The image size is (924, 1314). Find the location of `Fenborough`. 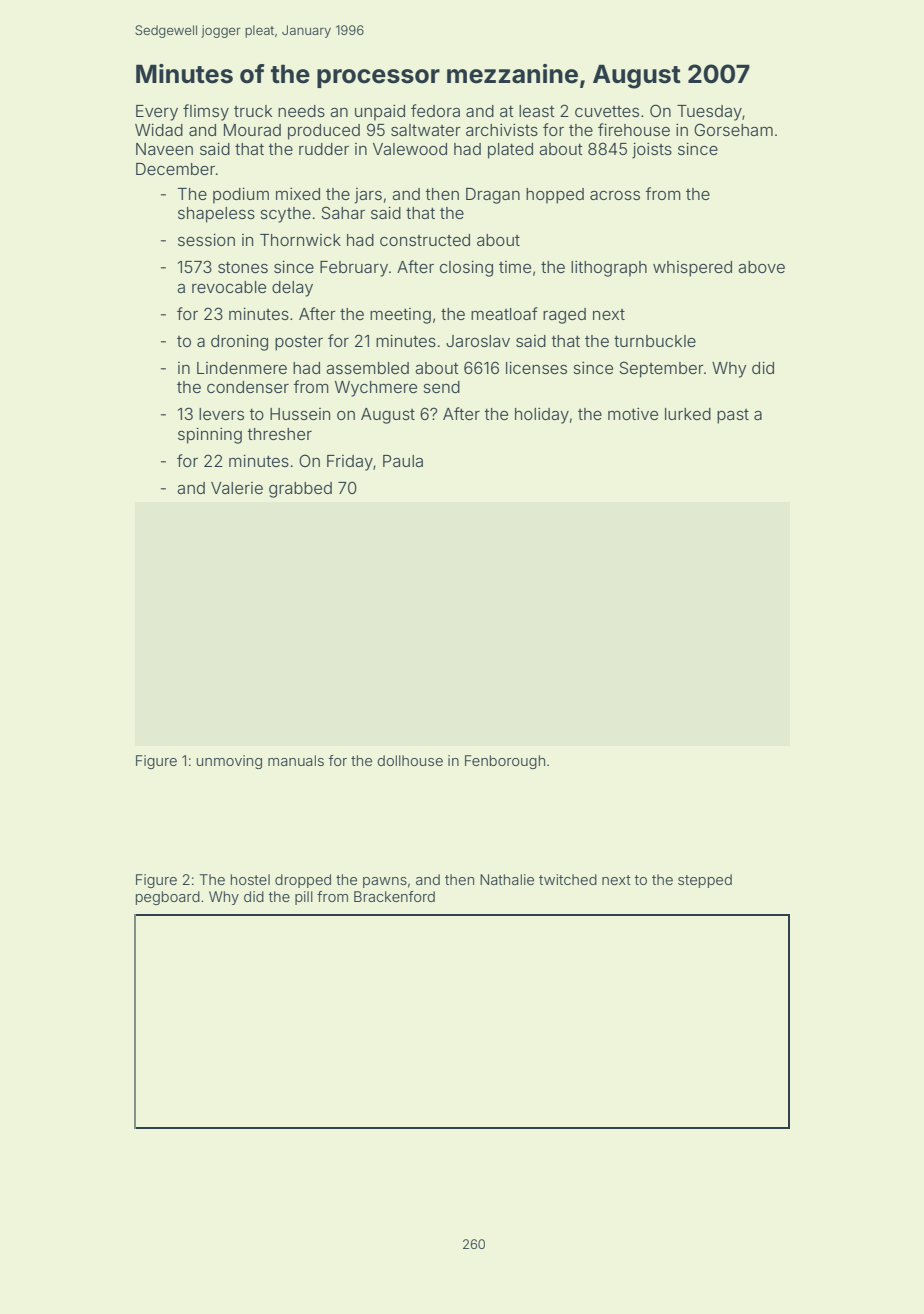

Fenborough is located at coordinates (505, 762).
